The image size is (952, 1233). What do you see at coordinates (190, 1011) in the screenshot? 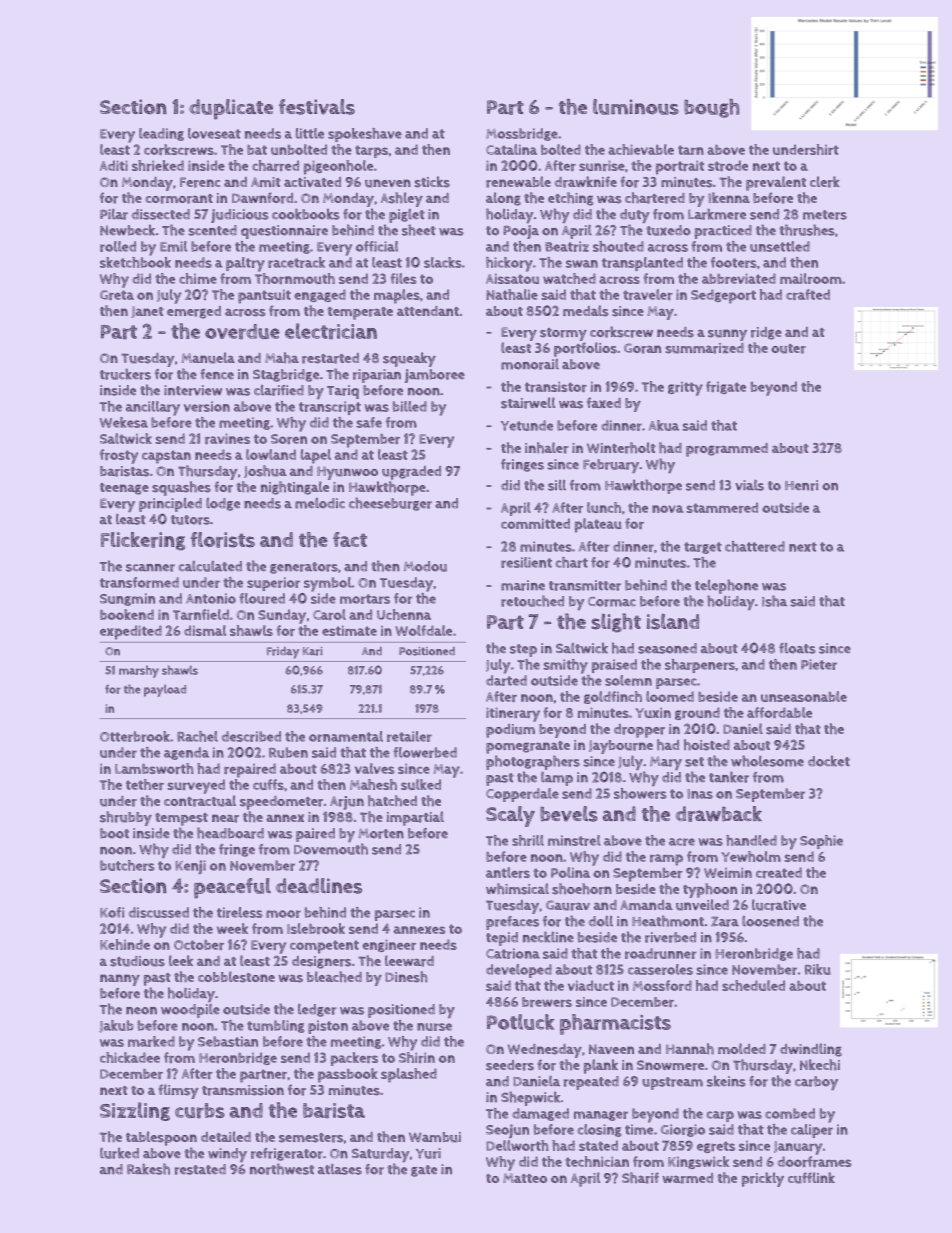
I see `woodpile` at bounding box center [190, 1011].
